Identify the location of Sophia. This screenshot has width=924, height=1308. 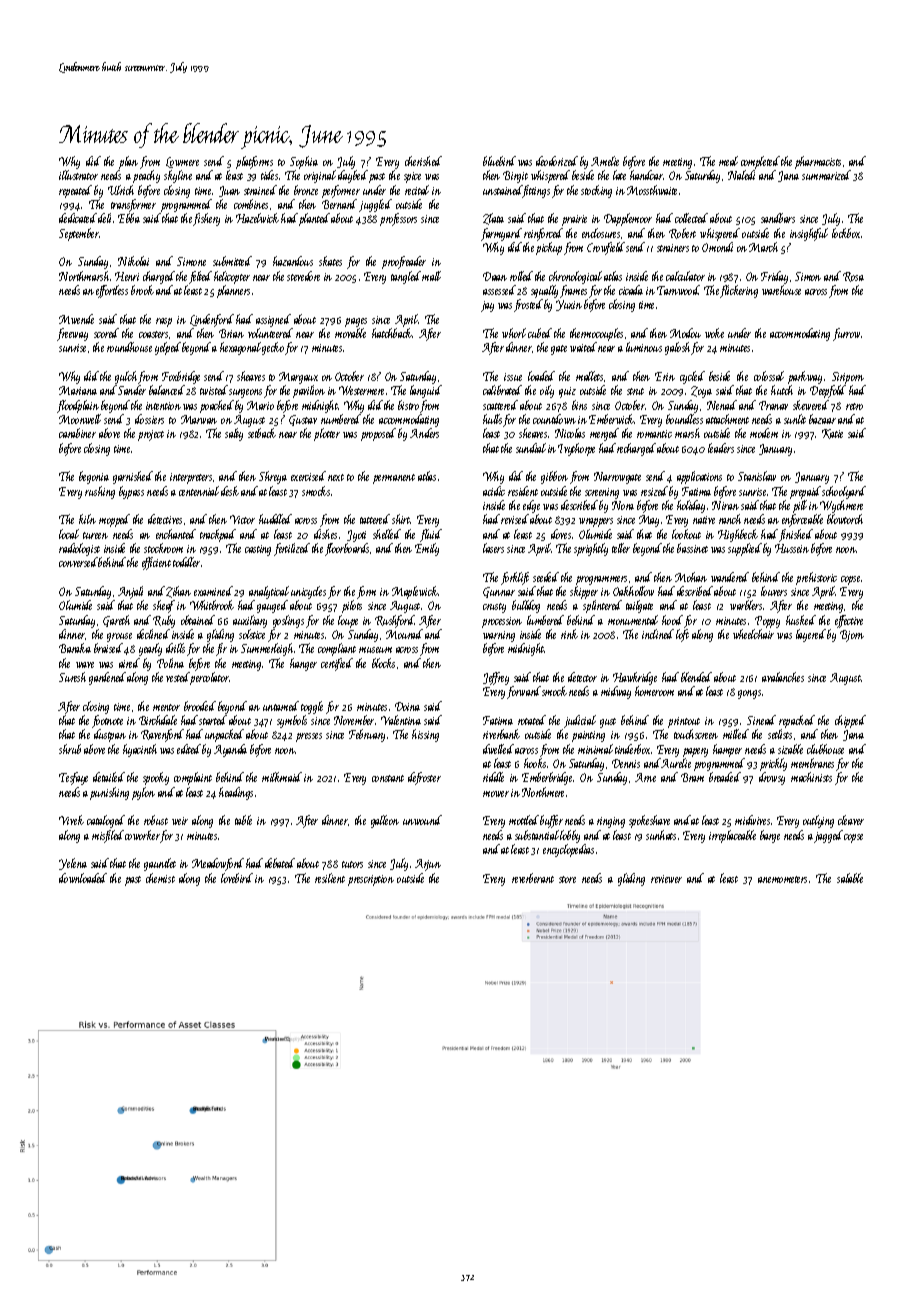
(304, 162).
